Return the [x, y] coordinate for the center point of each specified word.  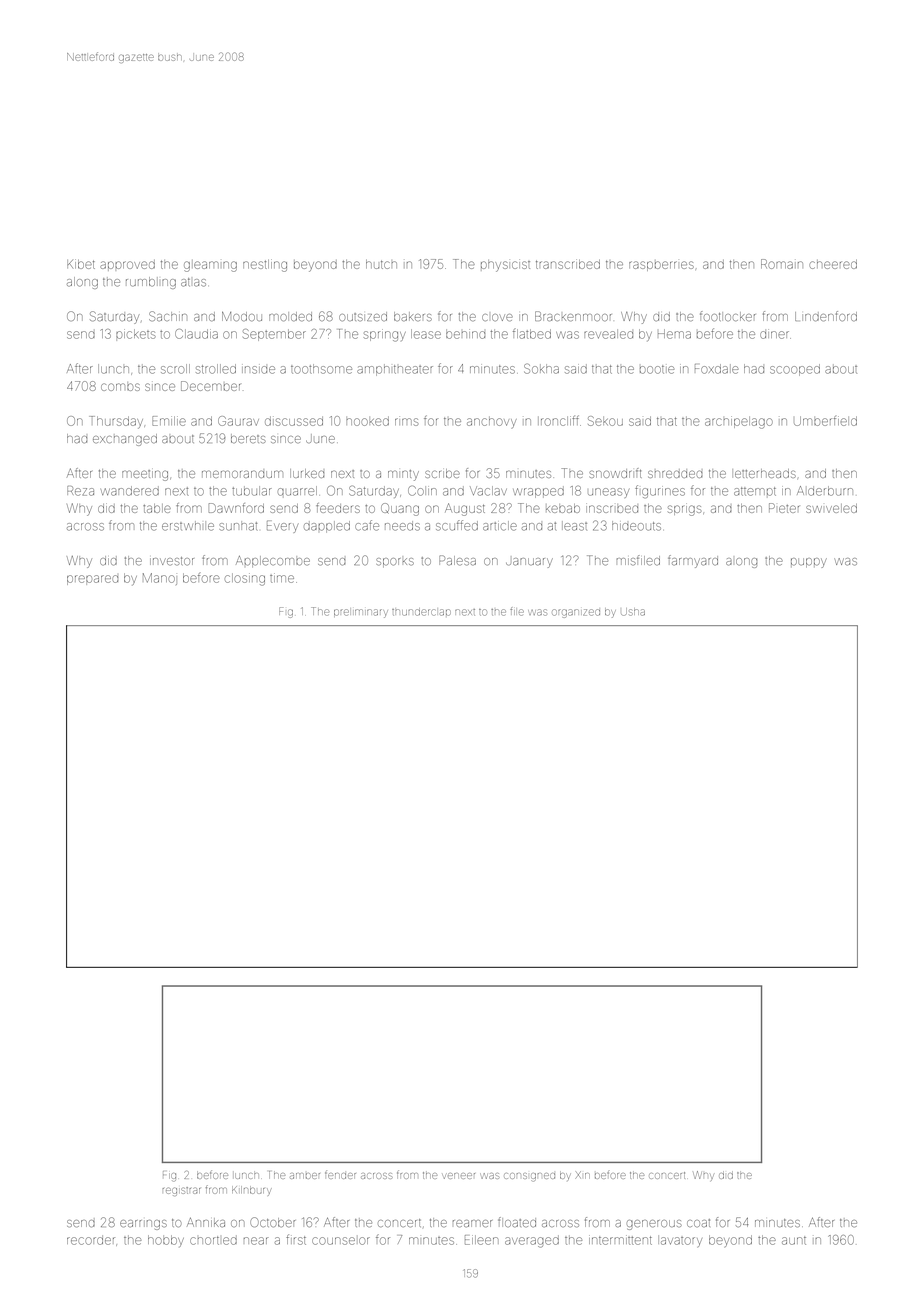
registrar [181, 1191]
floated [517, 1222]
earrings [143, 1225]
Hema [674, 334]
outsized [363, 316]
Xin [582, 1175]
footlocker [728, 316]
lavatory [680, 1241]
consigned [529, 1177]
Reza [80, 491]
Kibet [81, 264]
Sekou [605, 421]
